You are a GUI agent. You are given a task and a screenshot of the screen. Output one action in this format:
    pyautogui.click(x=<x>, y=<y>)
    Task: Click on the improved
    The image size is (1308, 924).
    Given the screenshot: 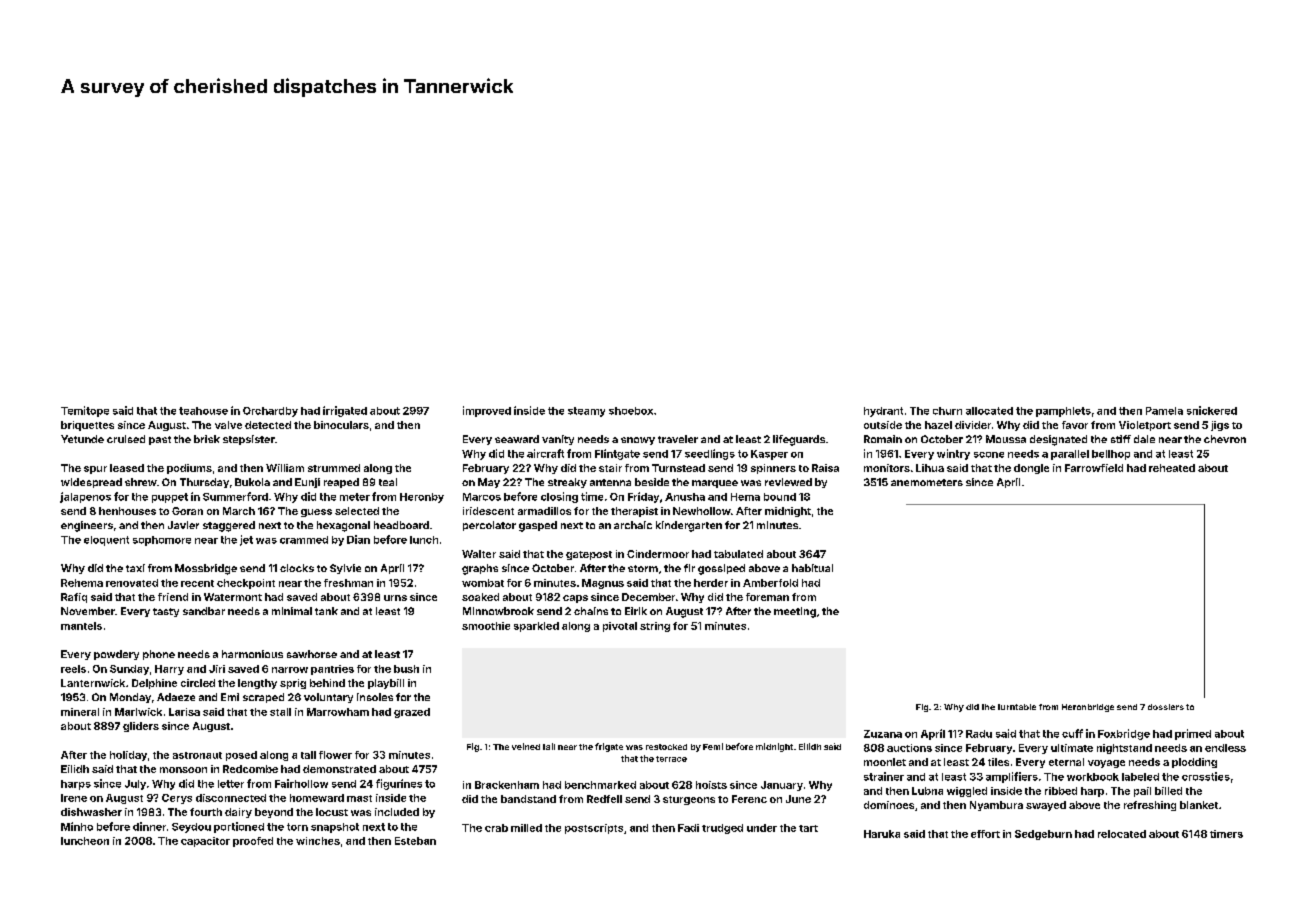 What is the action you would take?
    pyautogui.click(x=487, y=411)
